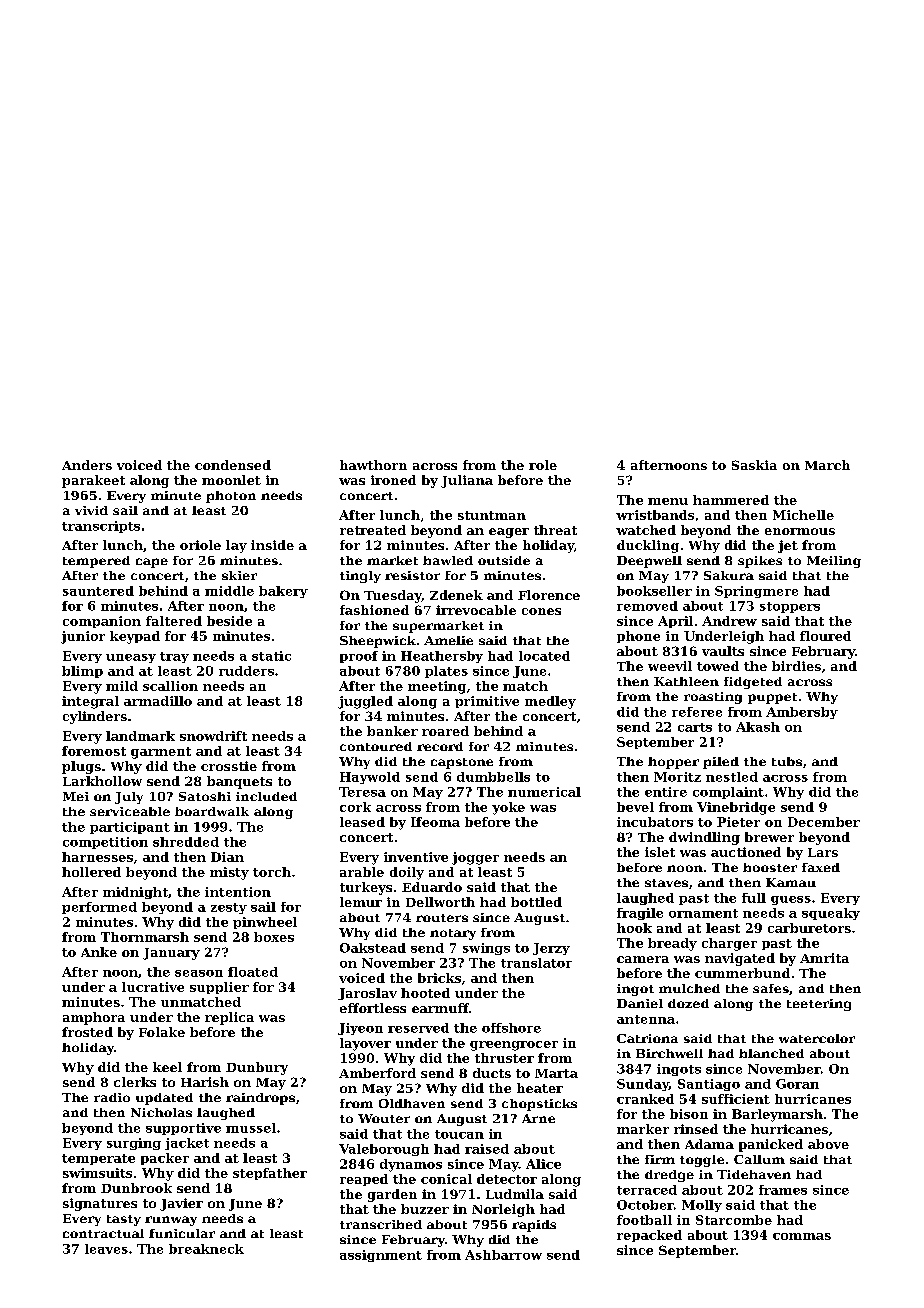  What do you see at coordinates (153, 987) in the page?
I see `lucrative` at bounding box center [153, 987].
